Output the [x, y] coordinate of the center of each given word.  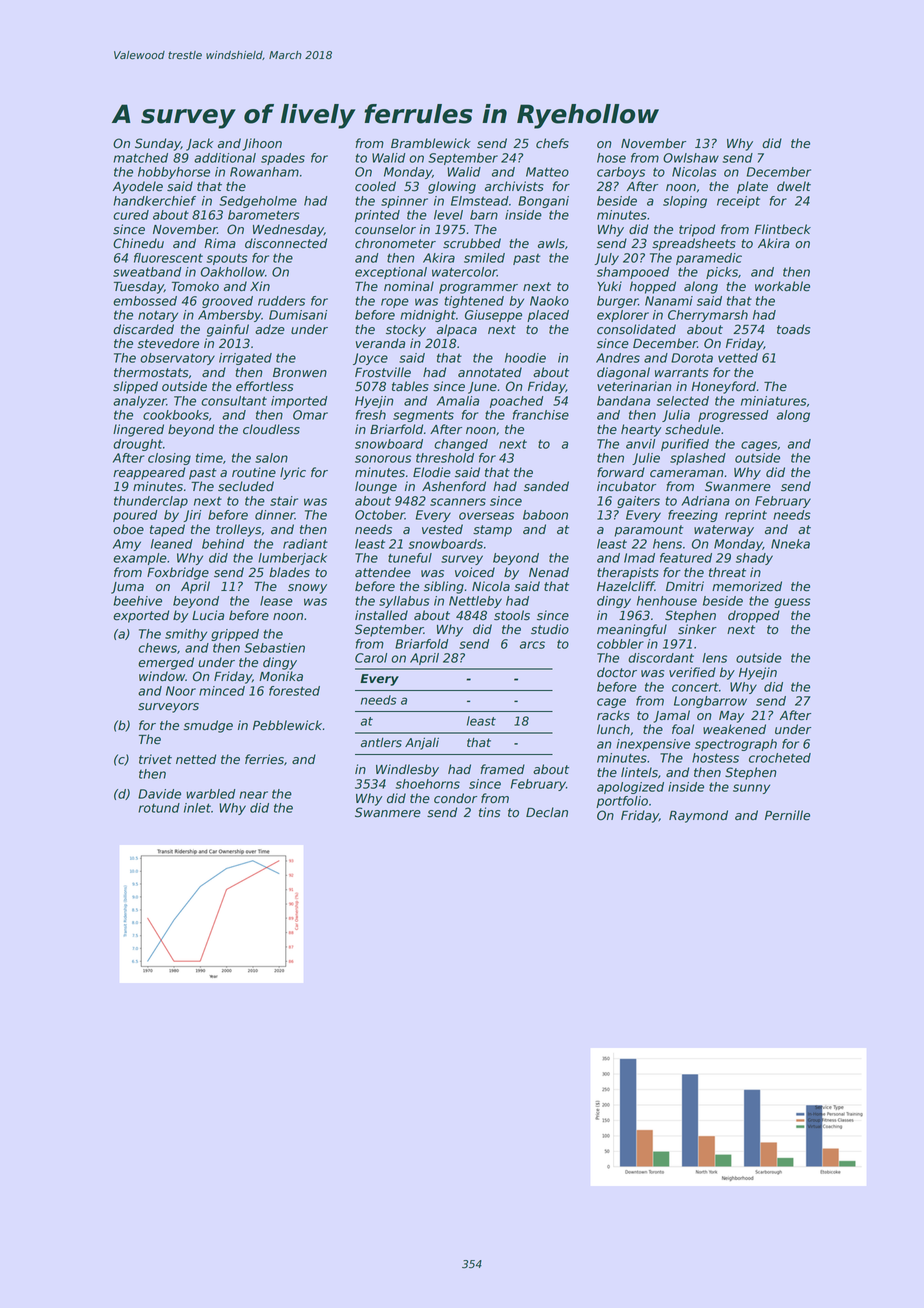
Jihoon [262, 144]
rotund [159, 808]
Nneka [790, 544]
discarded [143, 329]
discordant [661, 658]
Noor [181, 691]
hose [611, 158]
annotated [490, 372]
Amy [127, 545]
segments [423, 416]
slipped [135, 387]
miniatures [774, 401]
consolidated [636, 329]
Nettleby [475, 602]
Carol [371, 658]
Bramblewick [431, 143]
